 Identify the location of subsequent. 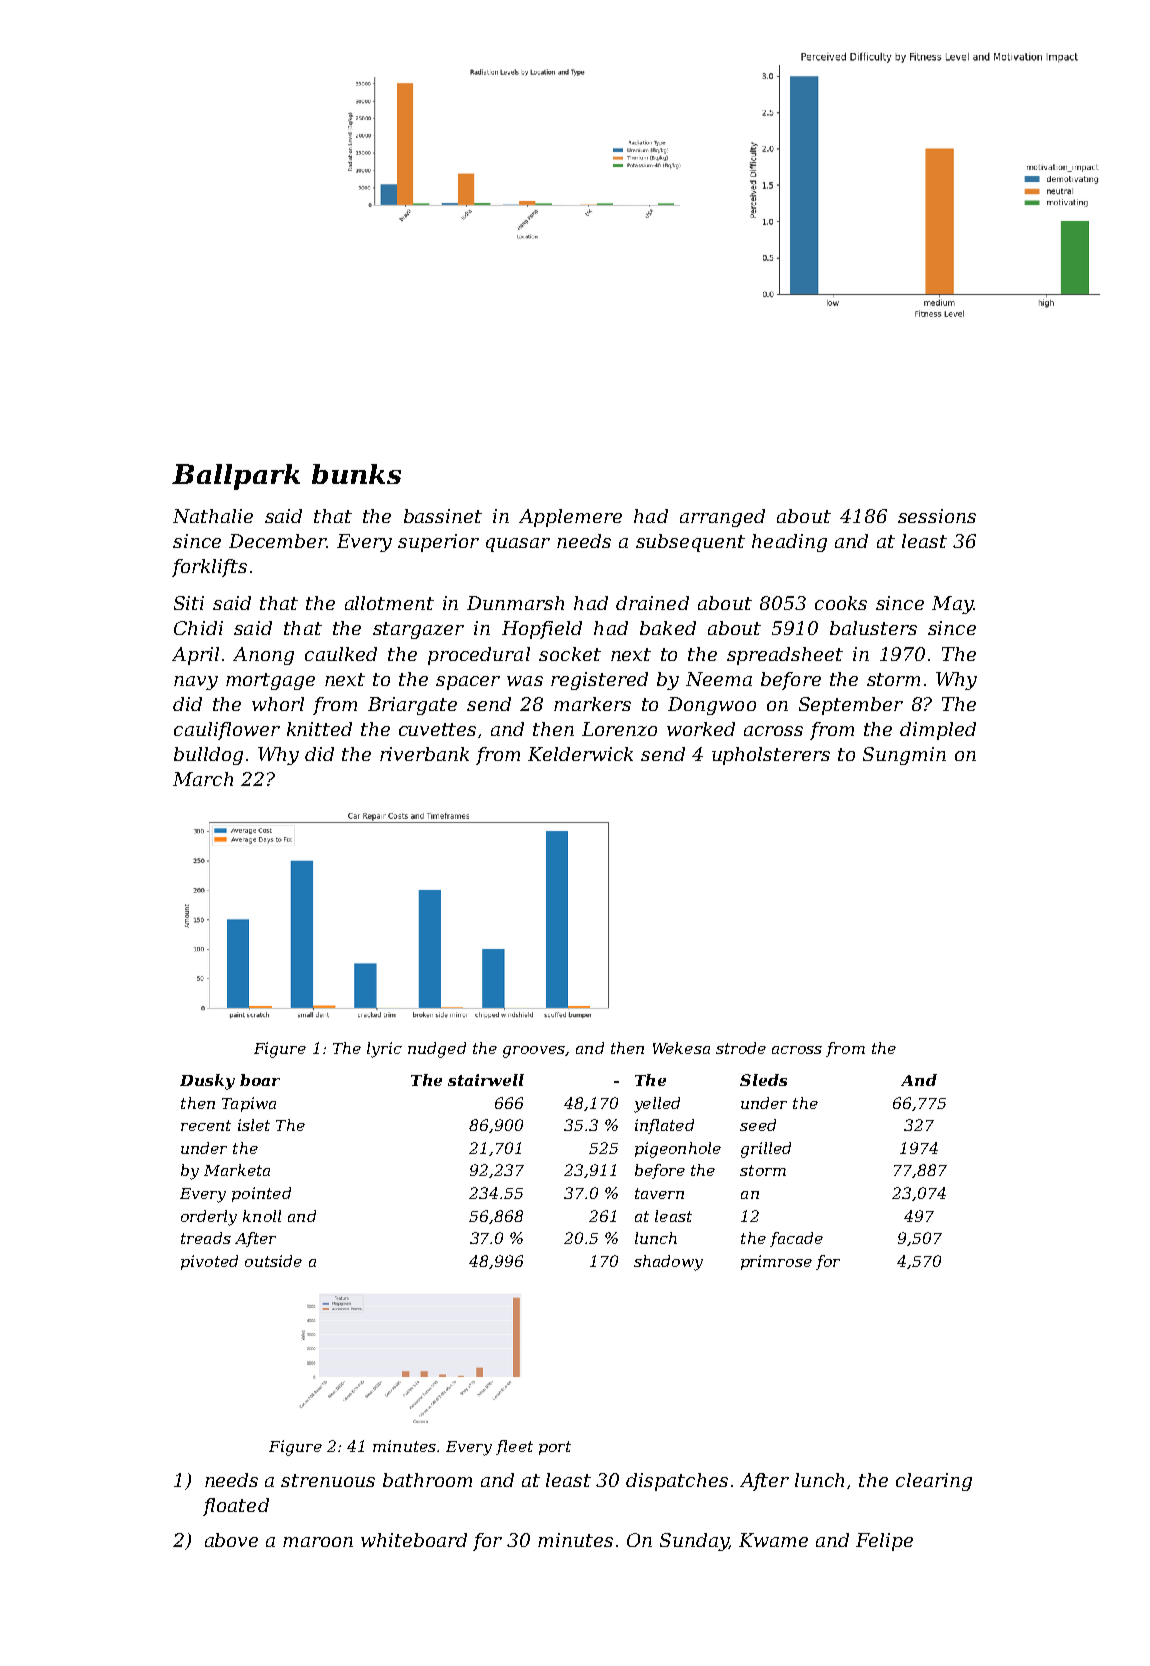
(690, 543).
